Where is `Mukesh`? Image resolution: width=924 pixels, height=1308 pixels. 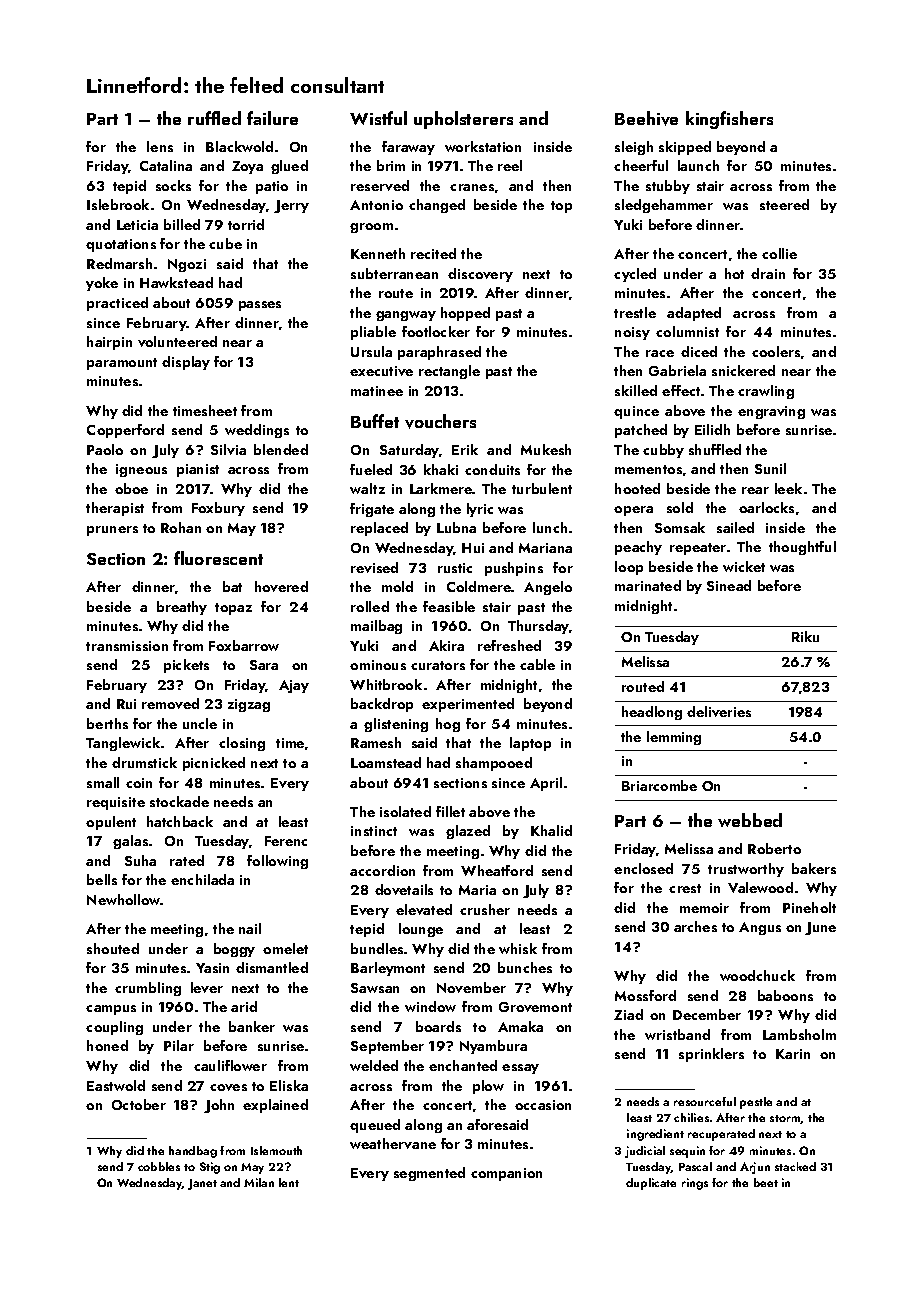
Mukesh is located at coordinates (546, 449).
